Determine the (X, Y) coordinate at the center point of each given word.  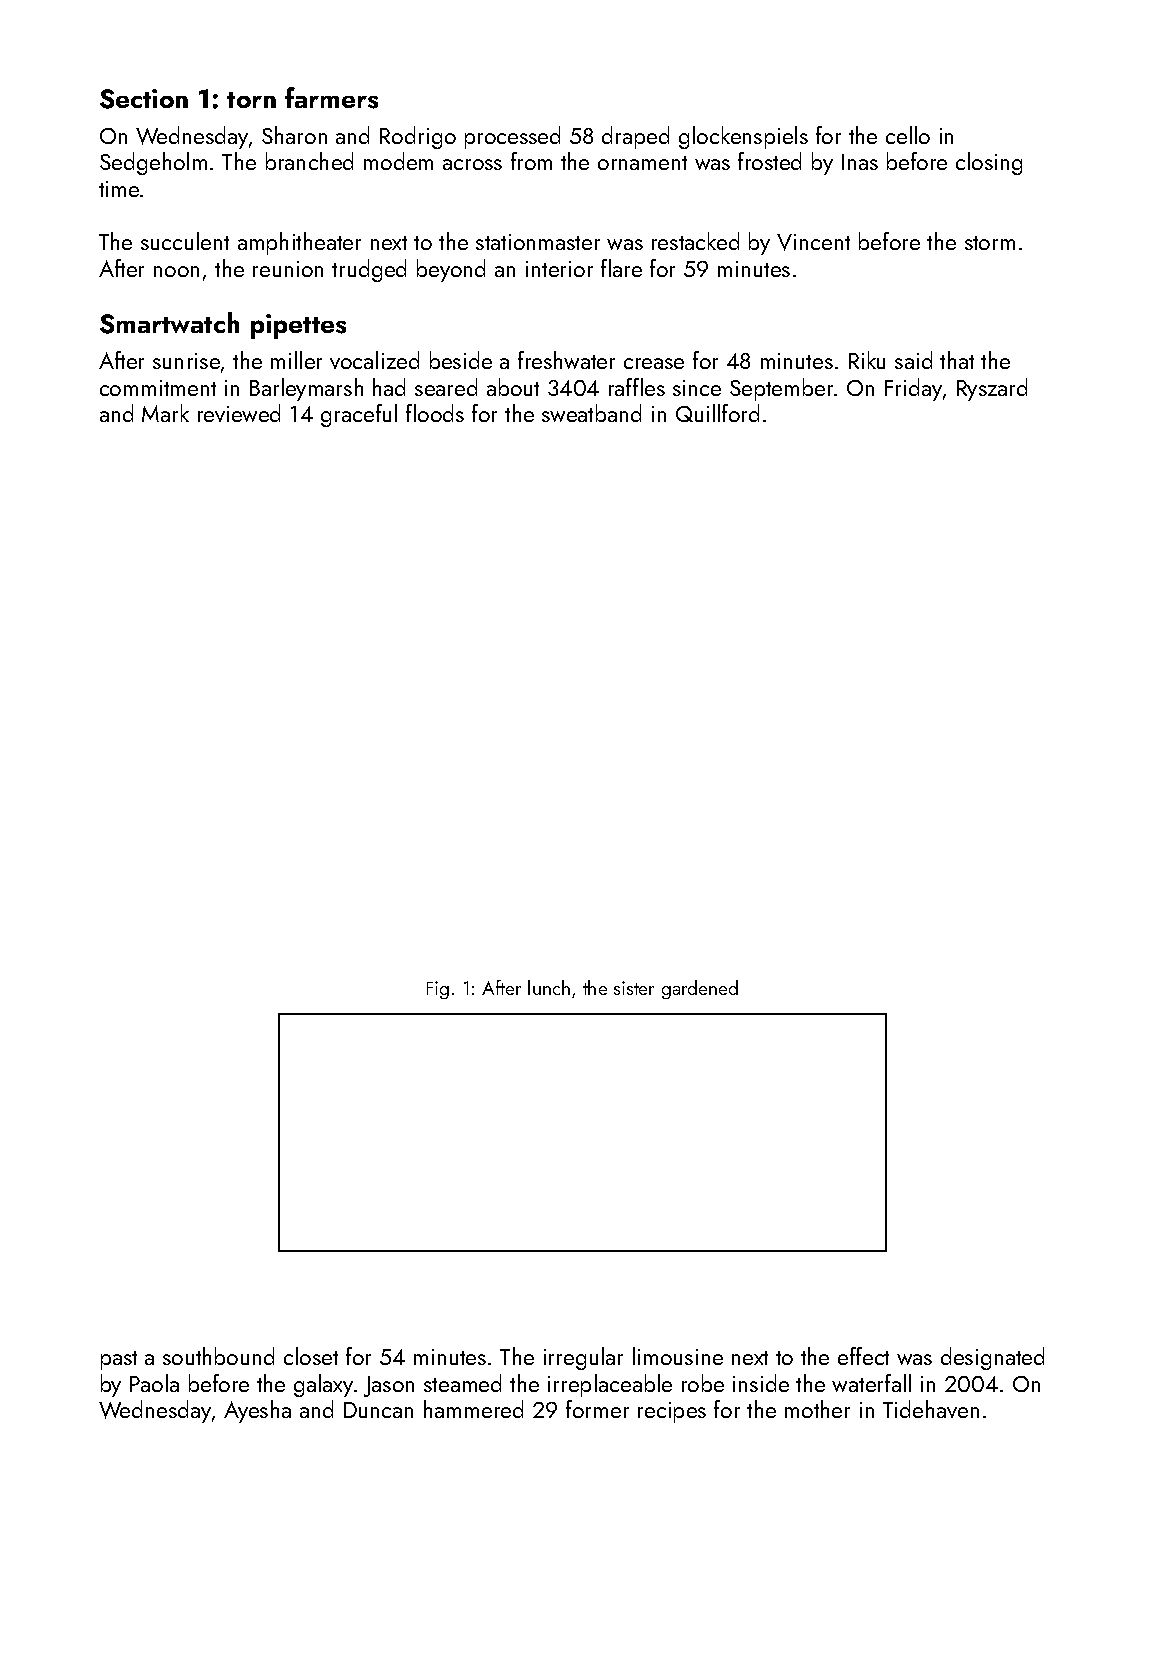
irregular (583, 1358)
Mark (165, 413)
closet (311, 1356)
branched (309, 161)
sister (634, 988)
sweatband (591, 413)
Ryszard (992, 389)
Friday (913, 389)
